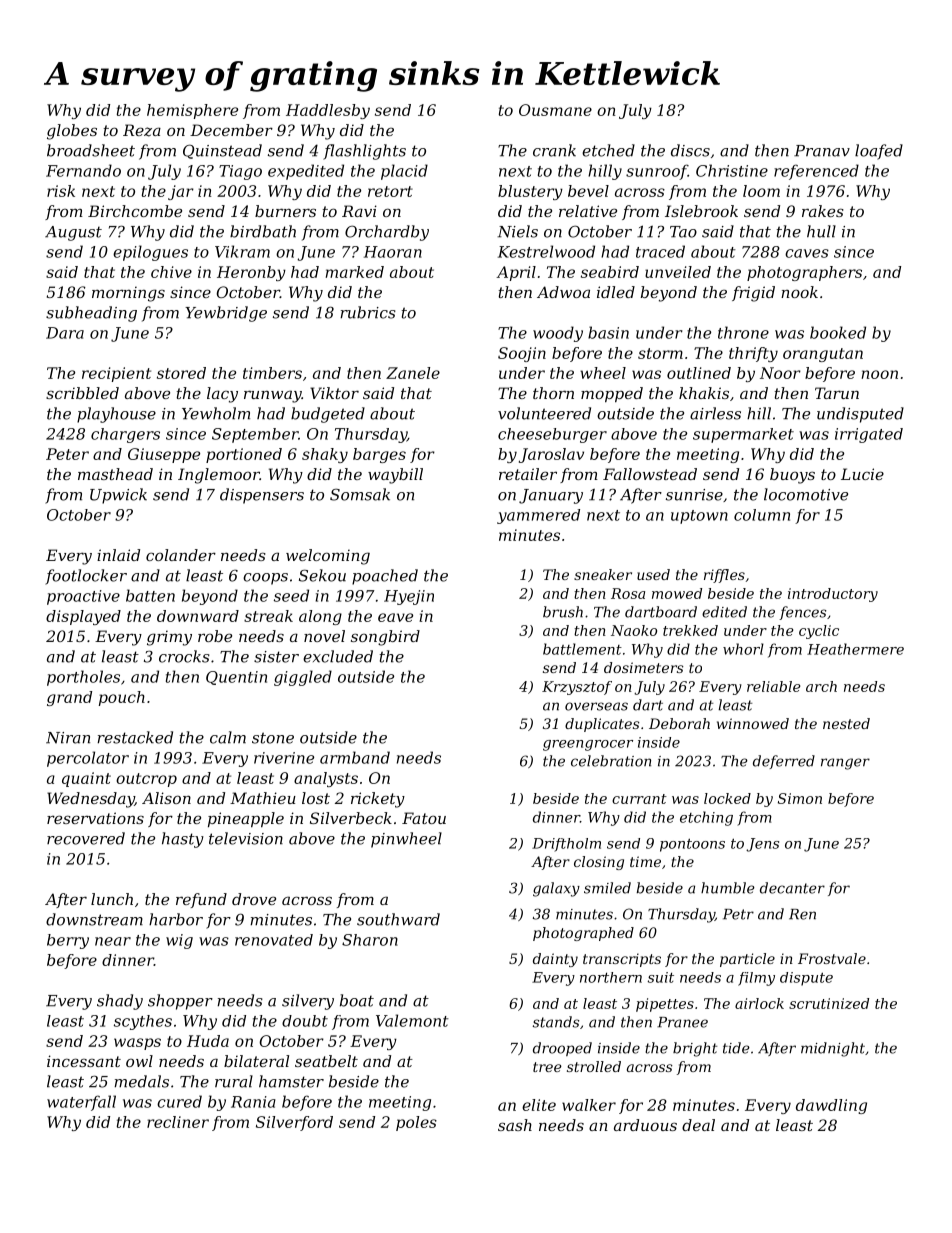  I want to click on Simon, so click(800, 798).
